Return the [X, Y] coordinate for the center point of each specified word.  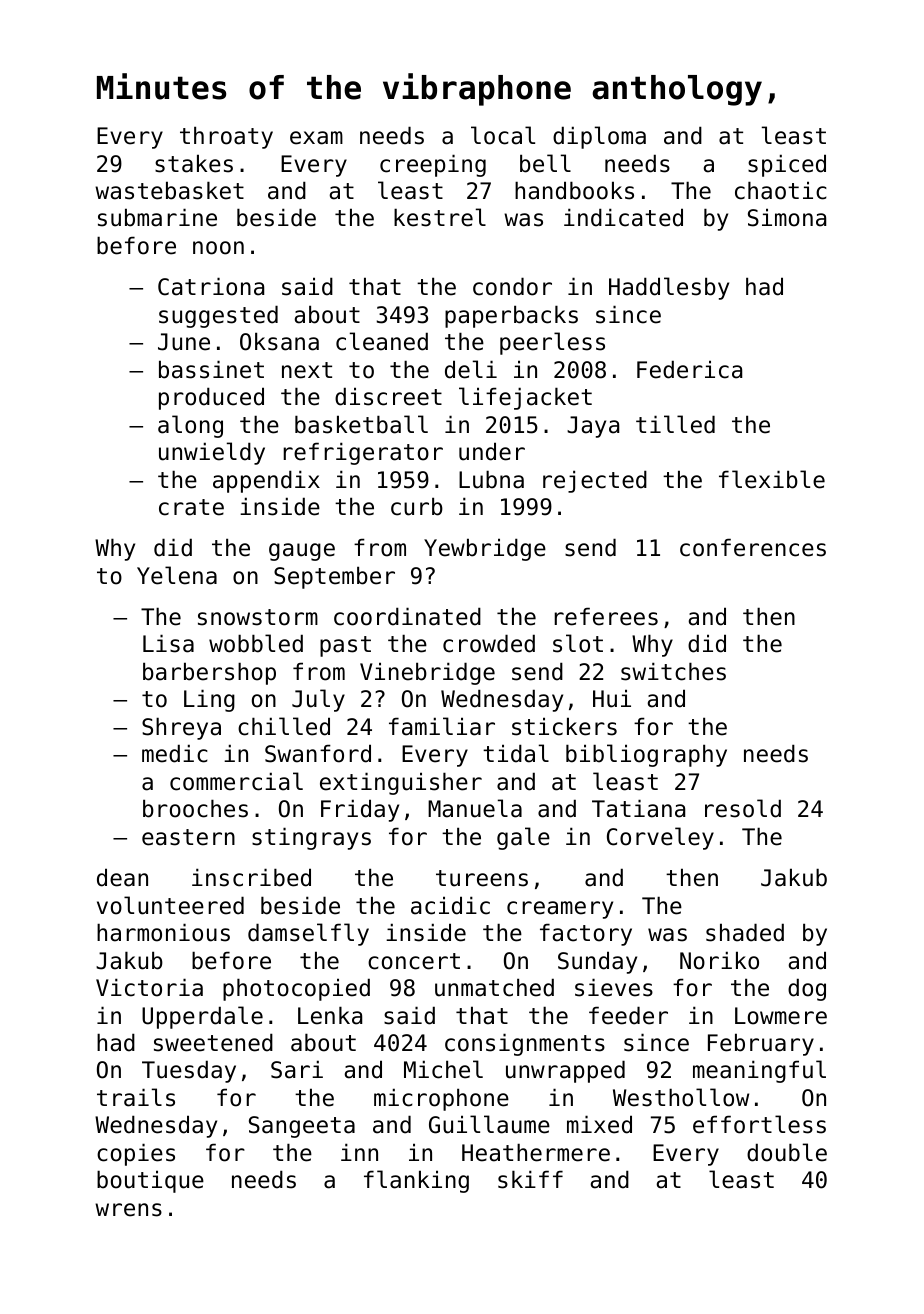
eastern [188, 837]
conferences [753, 547]
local [503, 135]
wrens [128, 1210]
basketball [361, 424]
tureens [482, 878]
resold [743, 808]
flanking [416, 1181]
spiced [787, 165]
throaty [226, 137]
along [190, 426]
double [787, 1152]
